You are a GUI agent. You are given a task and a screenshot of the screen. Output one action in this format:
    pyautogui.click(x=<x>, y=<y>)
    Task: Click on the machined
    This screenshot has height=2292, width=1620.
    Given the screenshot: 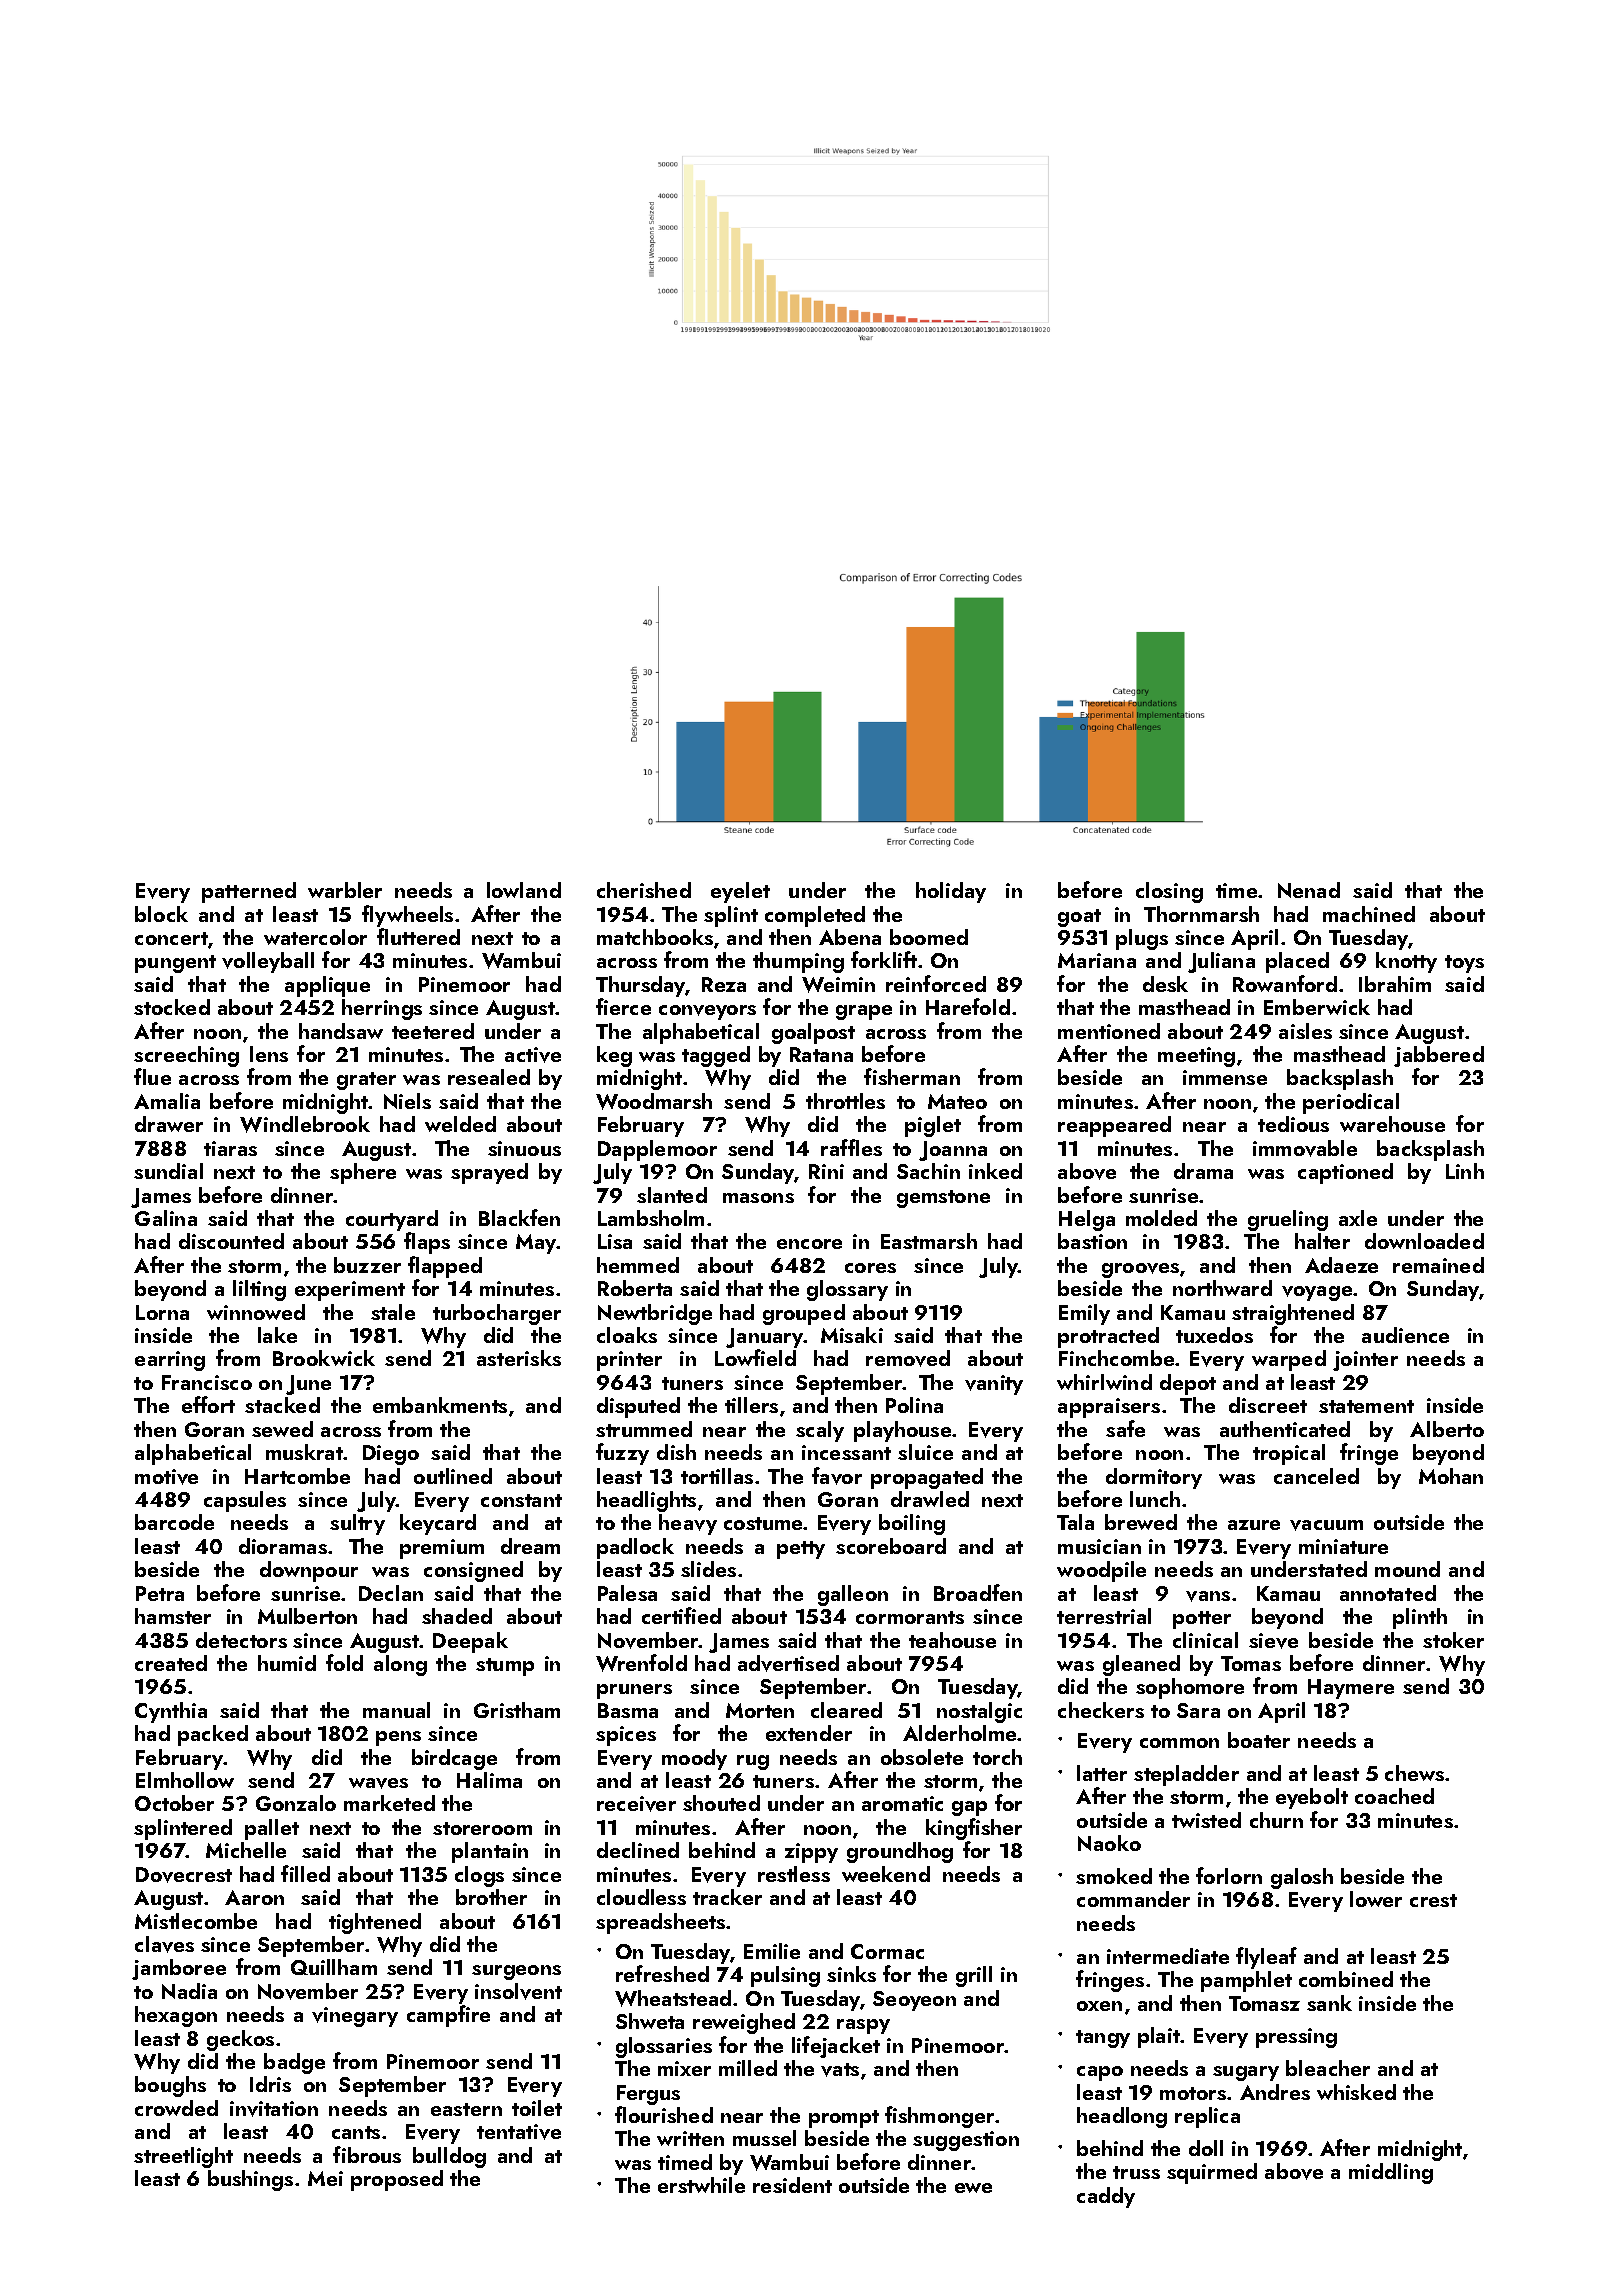 What is the action you would take?
    pyautogui.click(x=1369, y=914)
